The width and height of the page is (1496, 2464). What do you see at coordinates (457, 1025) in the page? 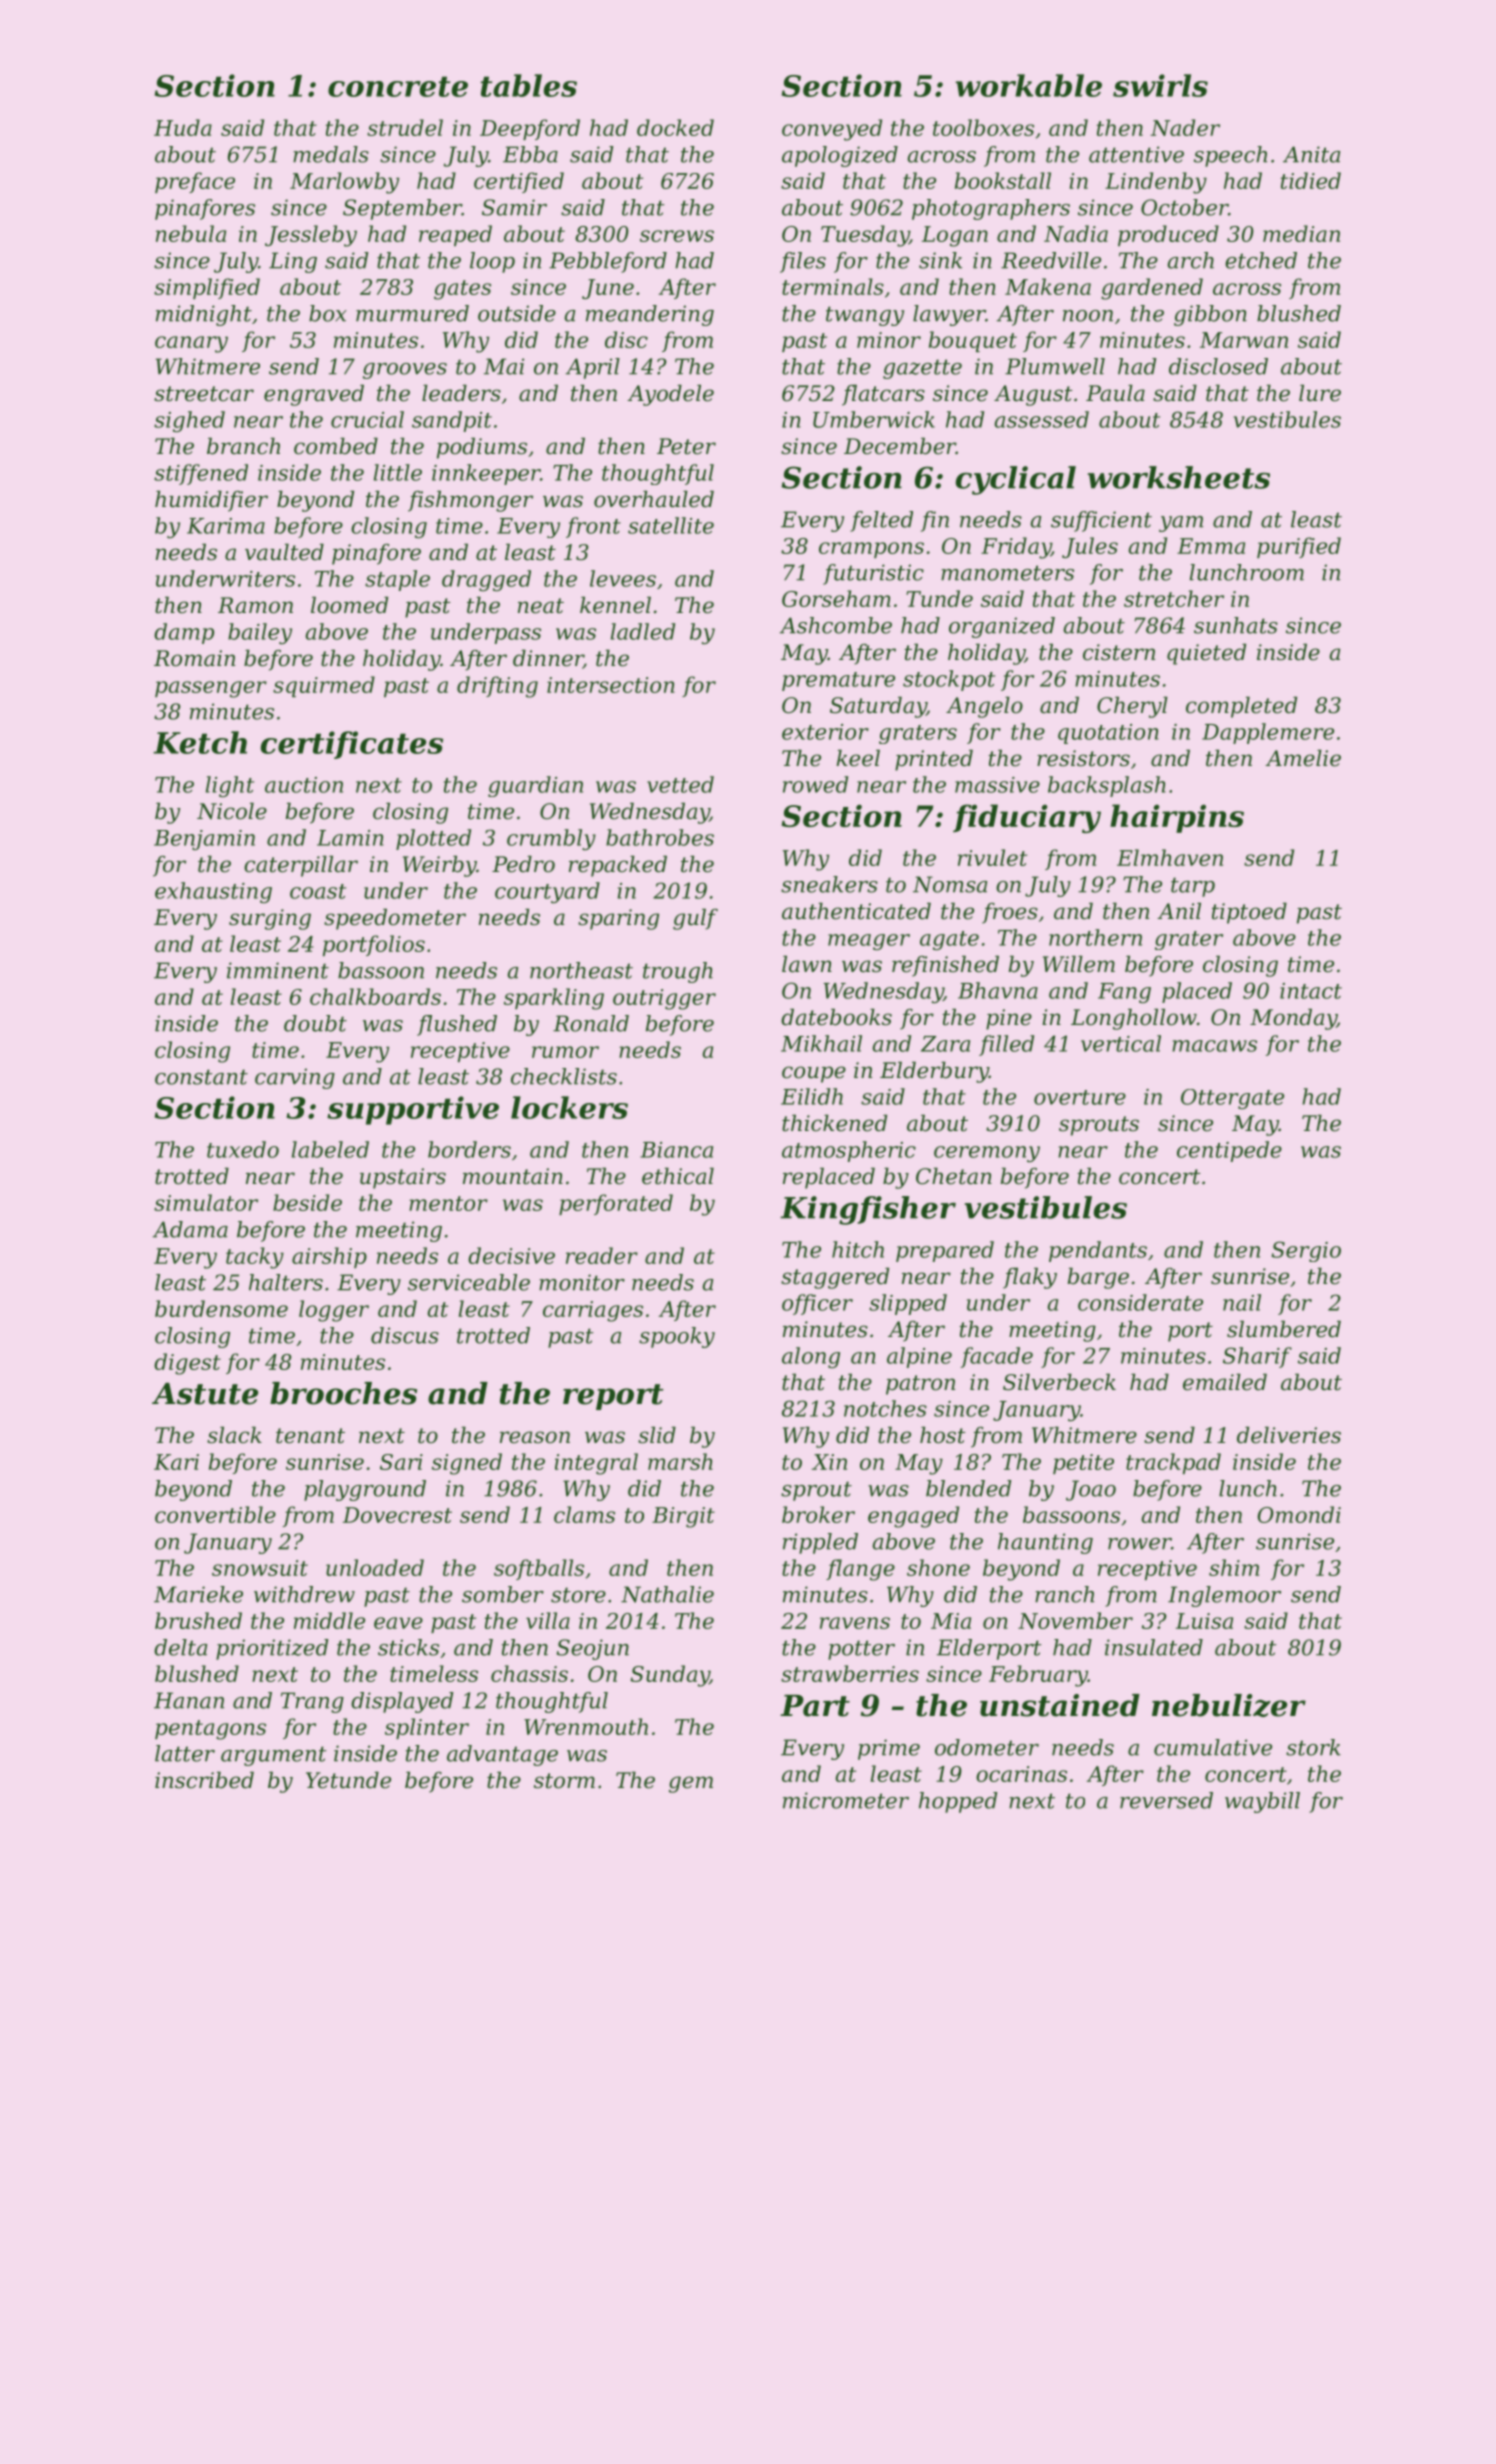
I see `flushed` at bounding box center [457, 1025].
